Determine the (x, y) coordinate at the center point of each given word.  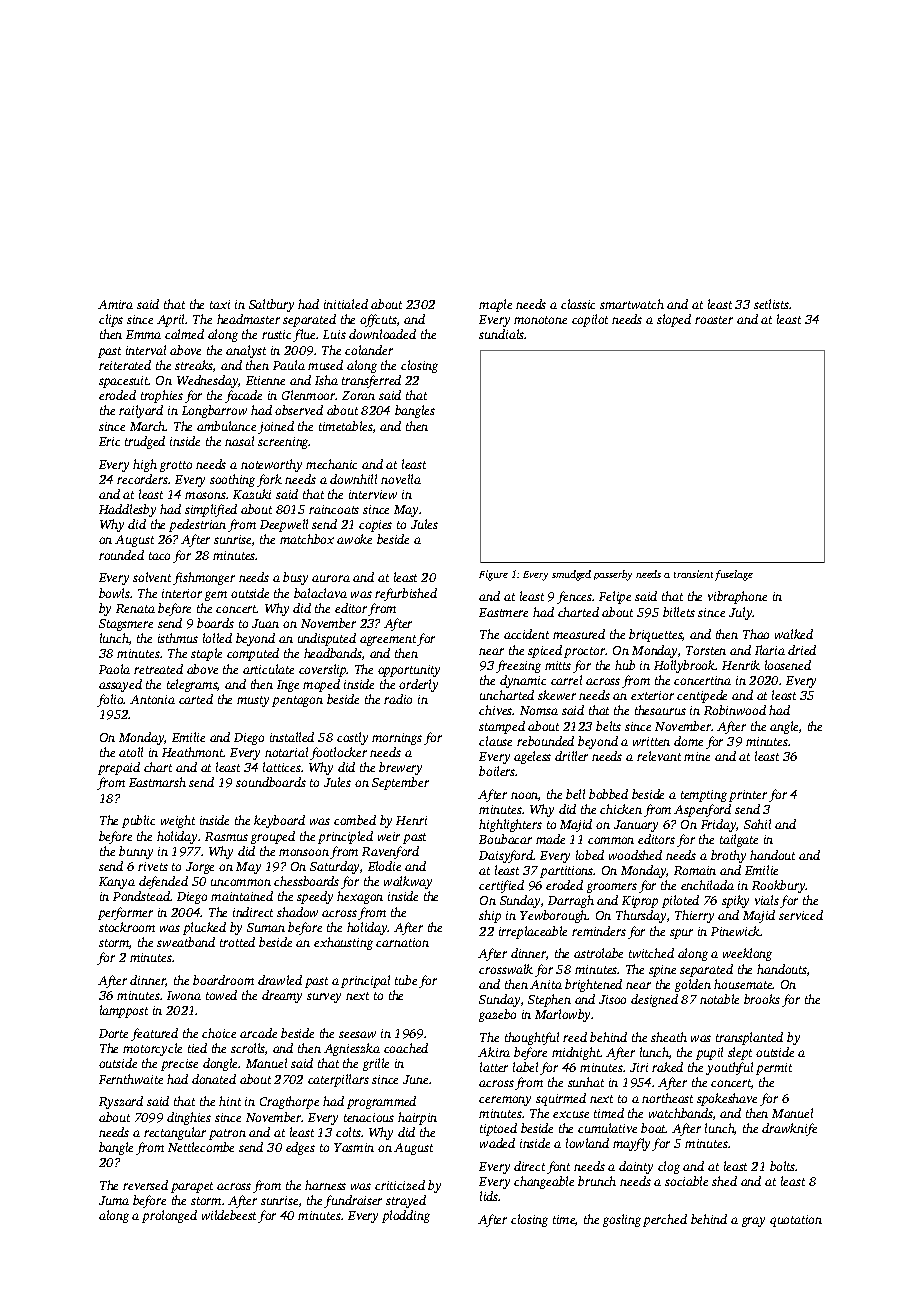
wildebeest (229, 1215)
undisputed (327, 639)
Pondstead (141, 896)
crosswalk (506, 969)
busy (295, 578)
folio (110, 700)
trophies (162, 396)
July (741, 613)
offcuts (378, 320)
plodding (406, 1216)
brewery (400, 768)
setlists (772, 304)
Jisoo (612, 999)
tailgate (739, 840)
